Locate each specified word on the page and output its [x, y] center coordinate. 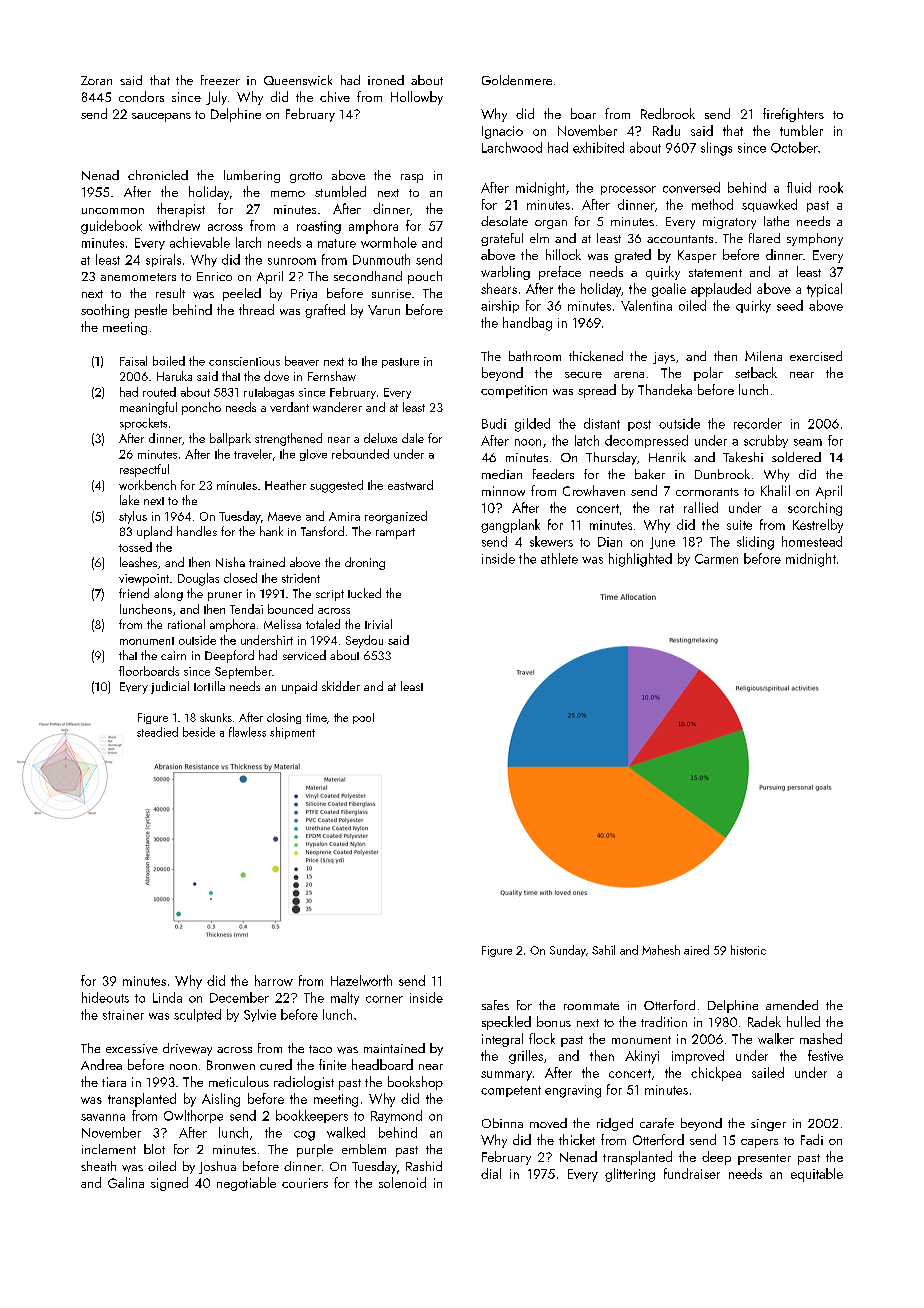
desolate [504, 221]
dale [413, 438]
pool [363, 718]
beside [199, 732]
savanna [103, 1117]
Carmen [716, 559]
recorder [758, 423]
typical [824, 290]
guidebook [111, 227]
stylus [133, 517]
